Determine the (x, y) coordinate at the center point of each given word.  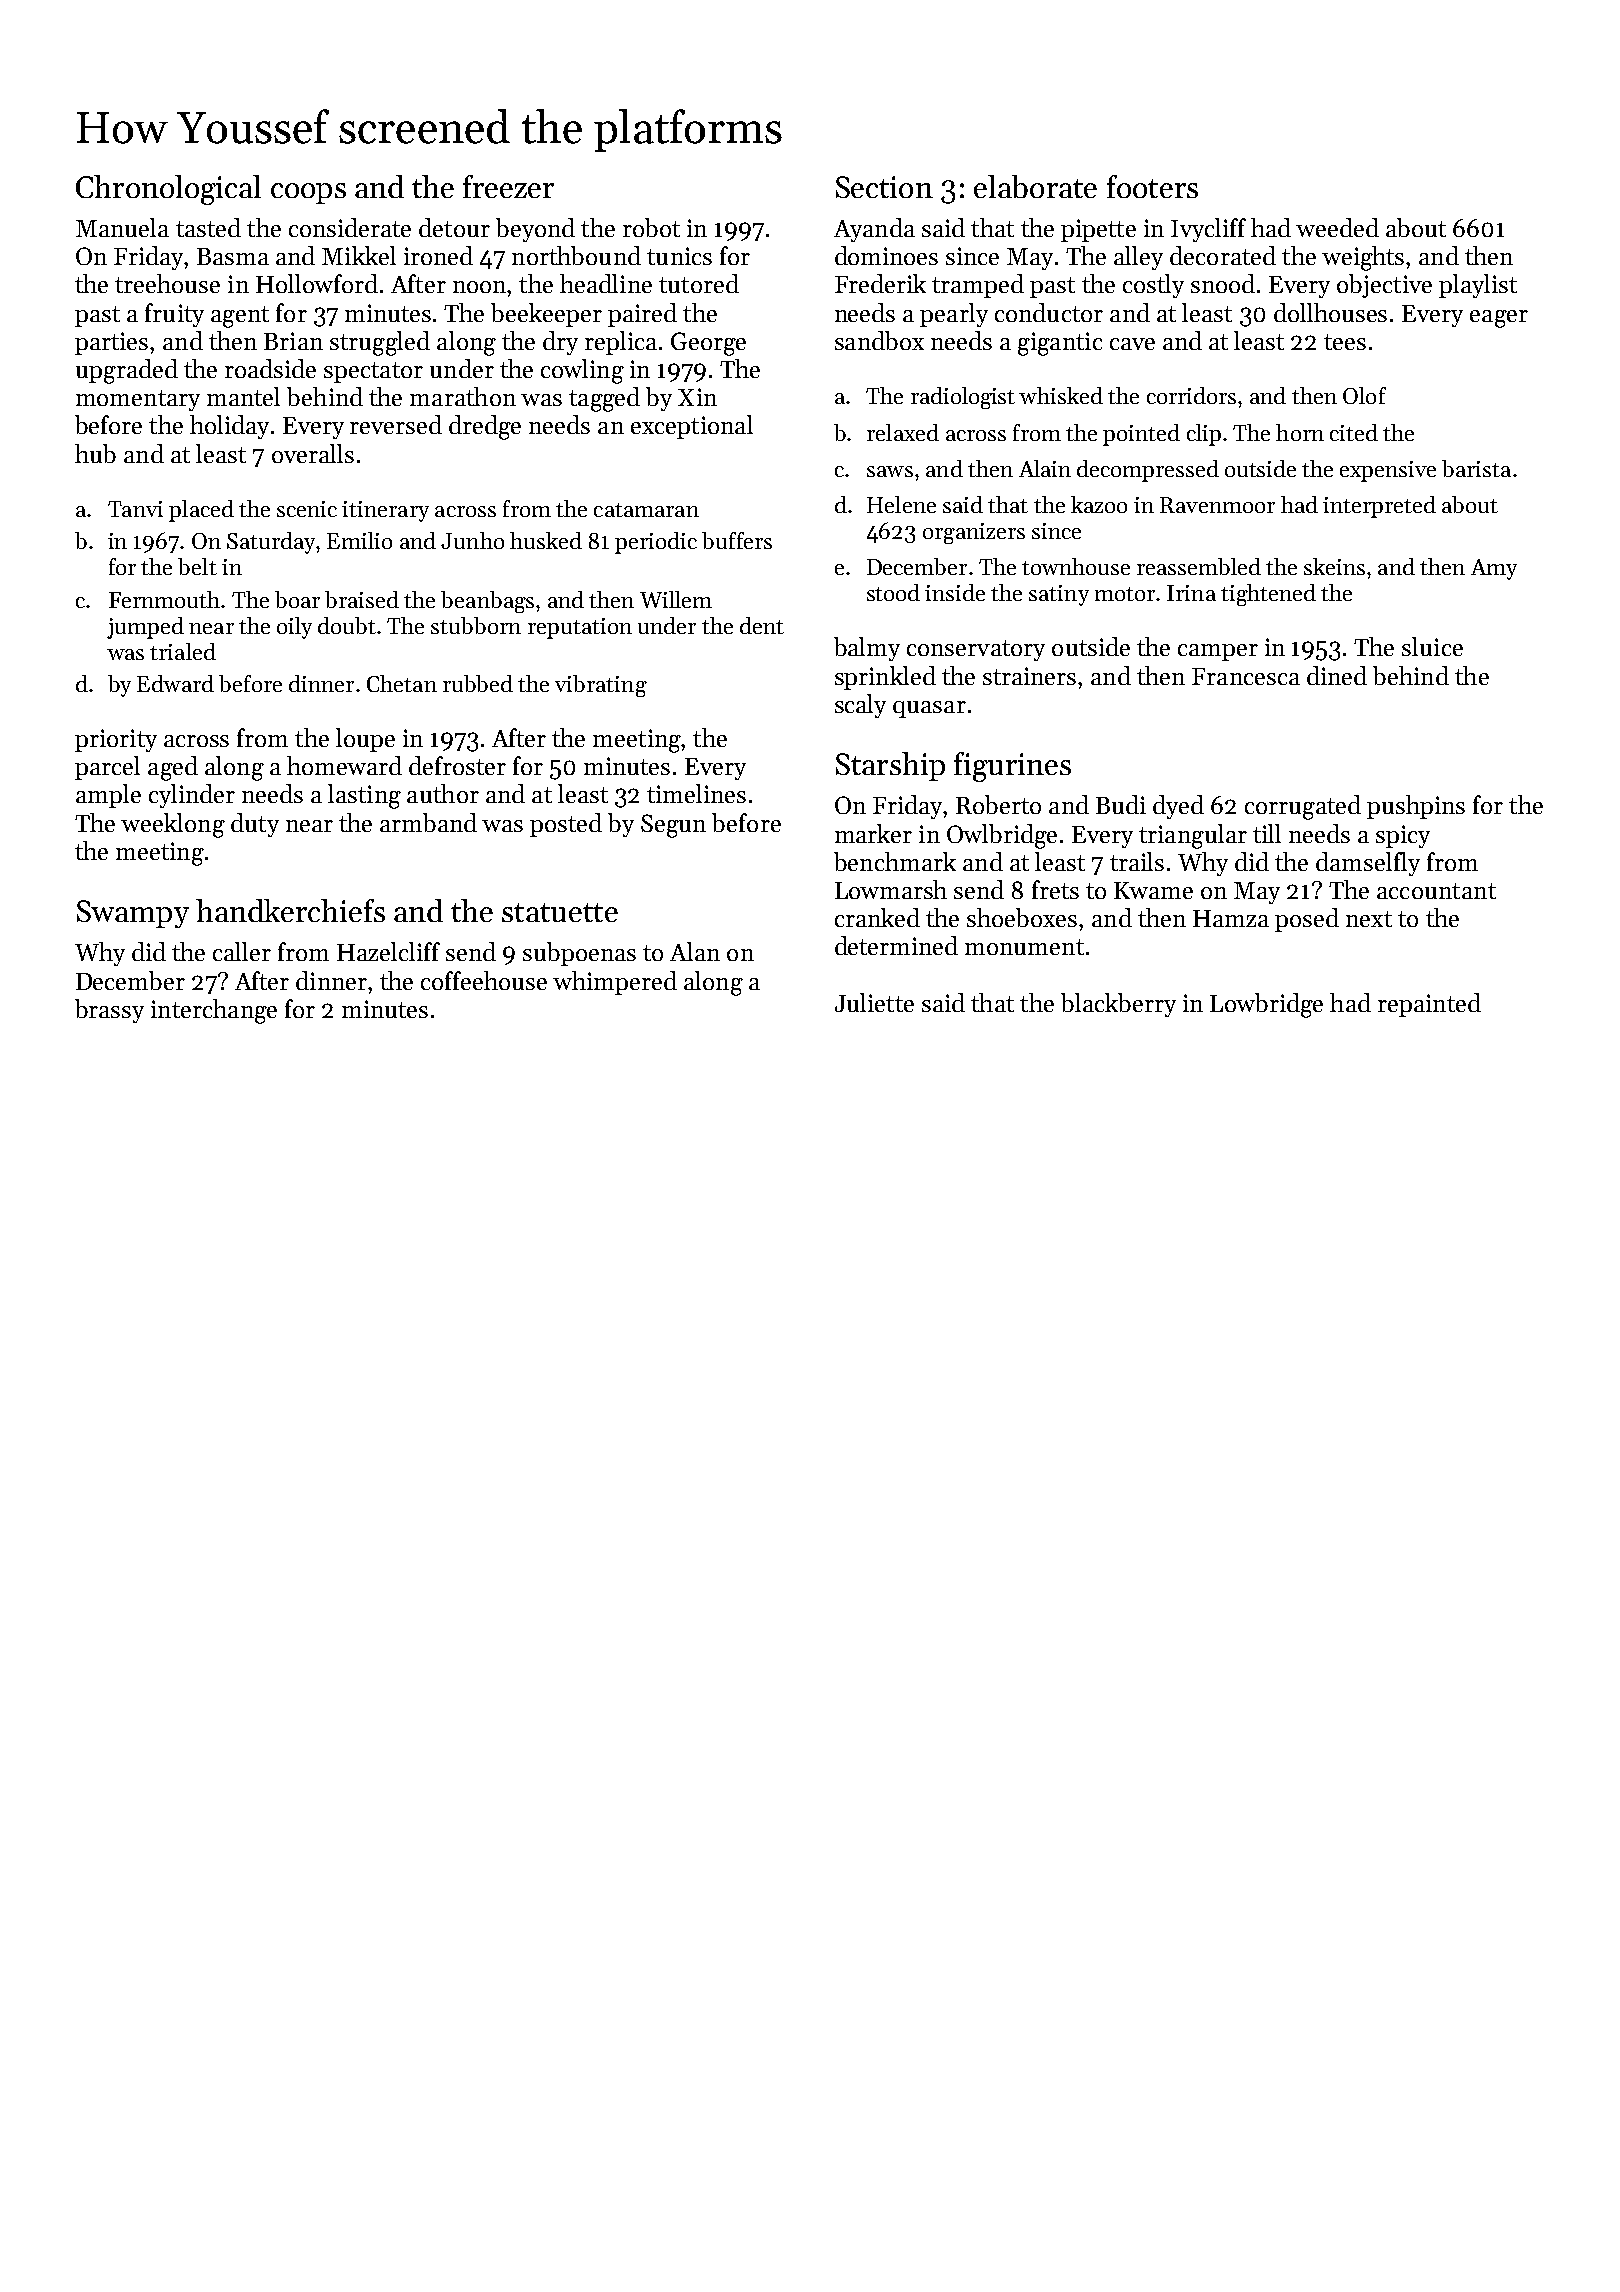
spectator (373, 372)
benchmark (895, 861)
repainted (1429, 1005)
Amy (1494, 569)
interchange (214, 1011)
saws (890, 471)
